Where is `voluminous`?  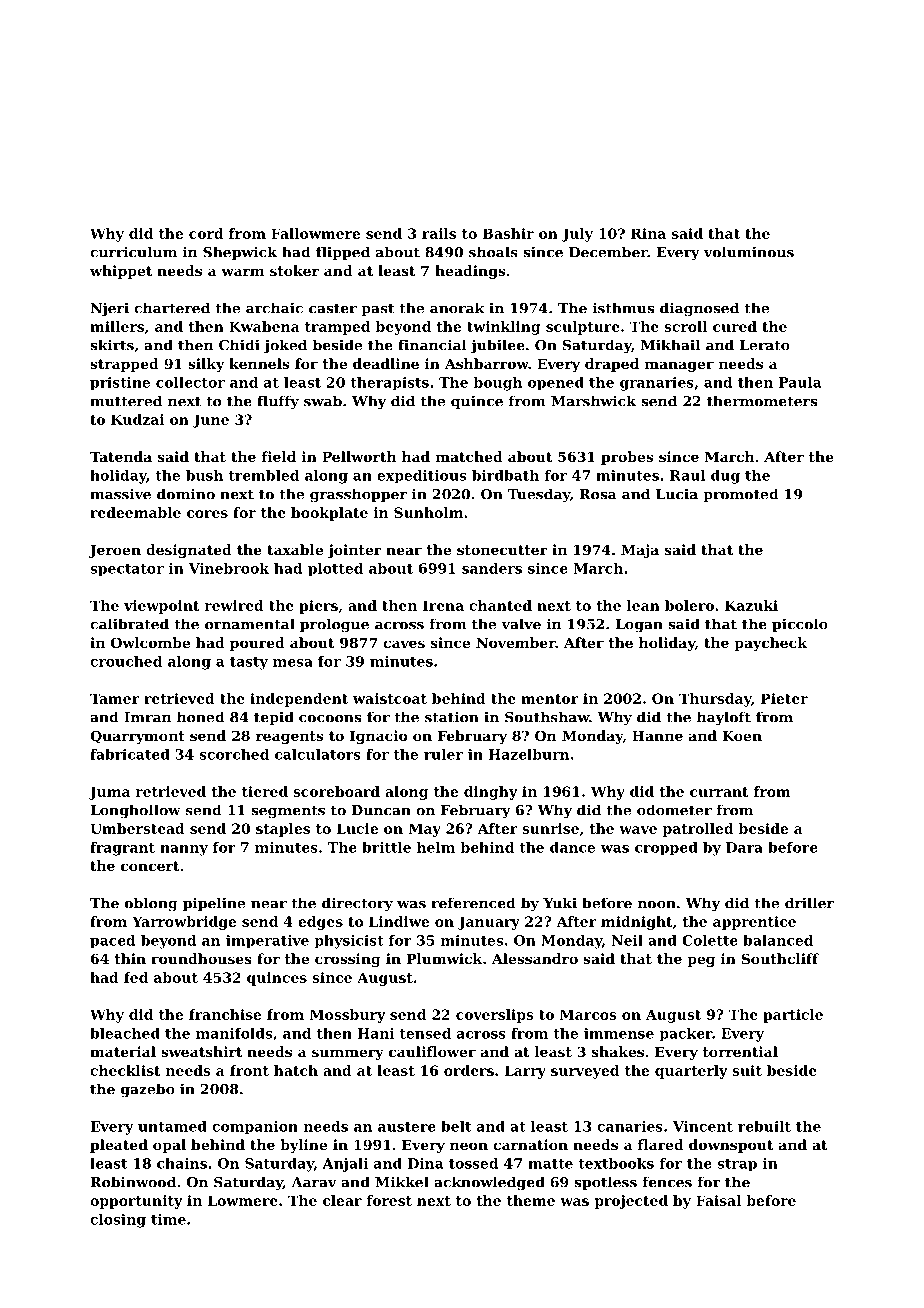 voluminous is located at coordinates (749, 252).
